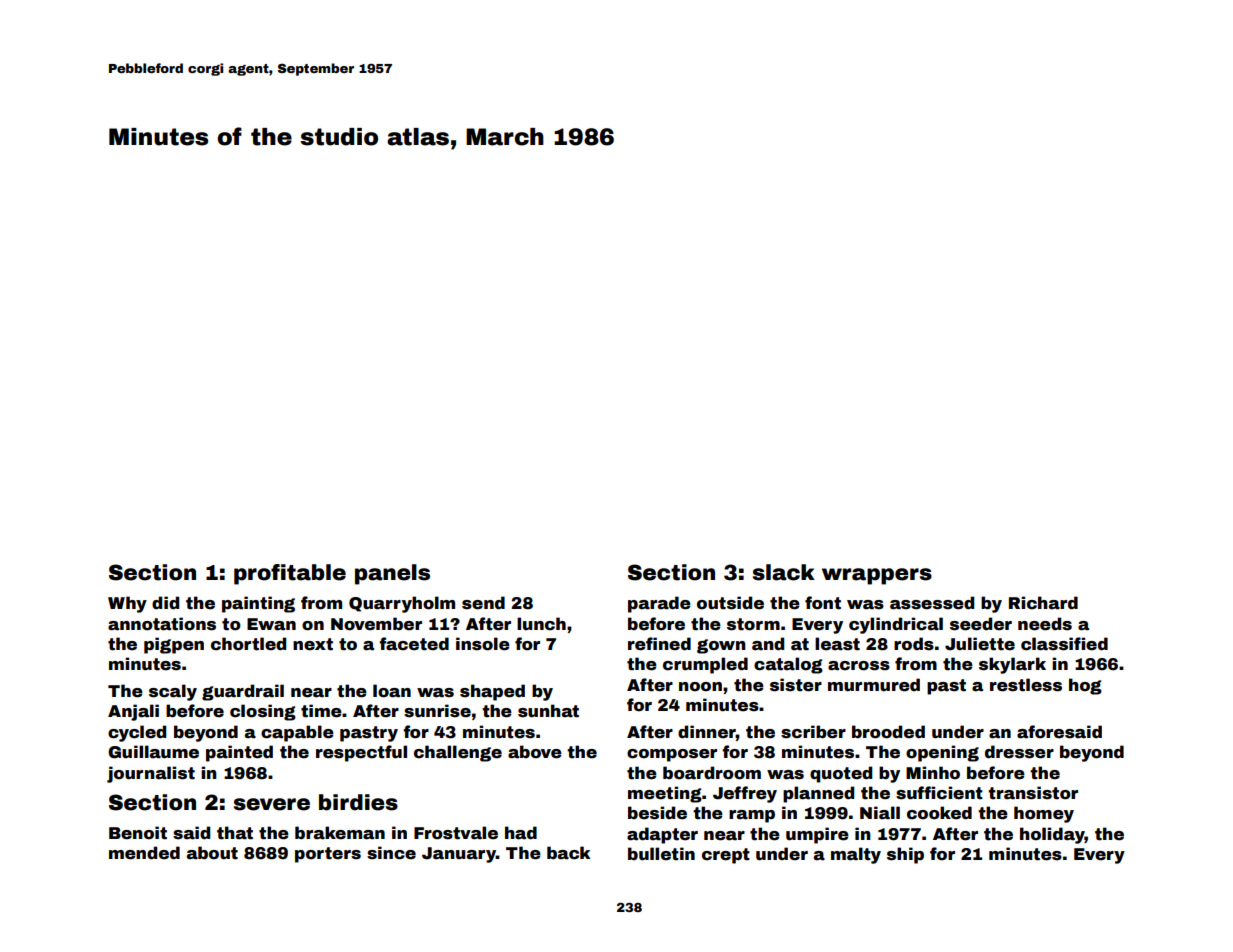  I want to click on mended, so click(144, 853).
